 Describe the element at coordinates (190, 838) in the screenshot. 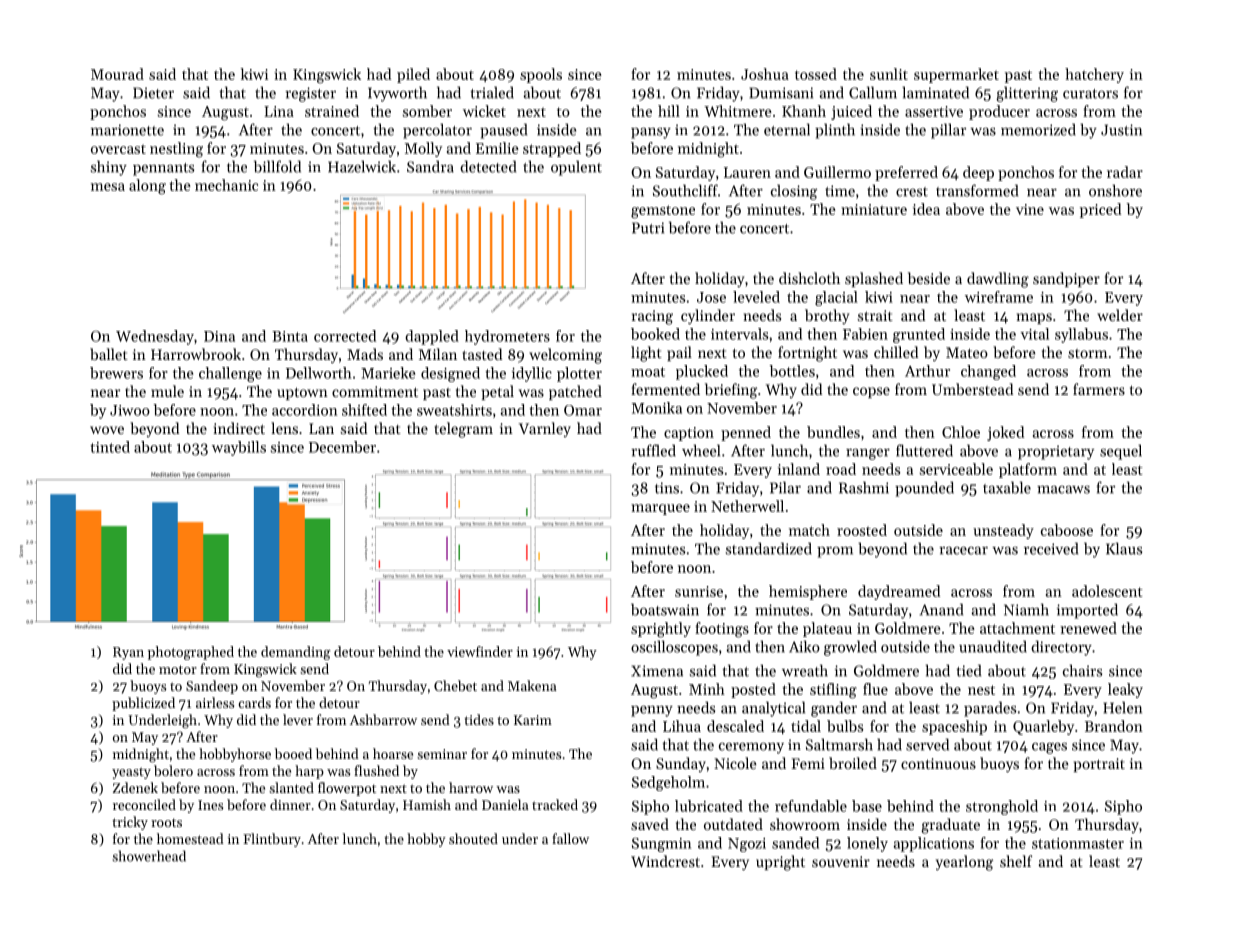

I see `homestead` at that location.
